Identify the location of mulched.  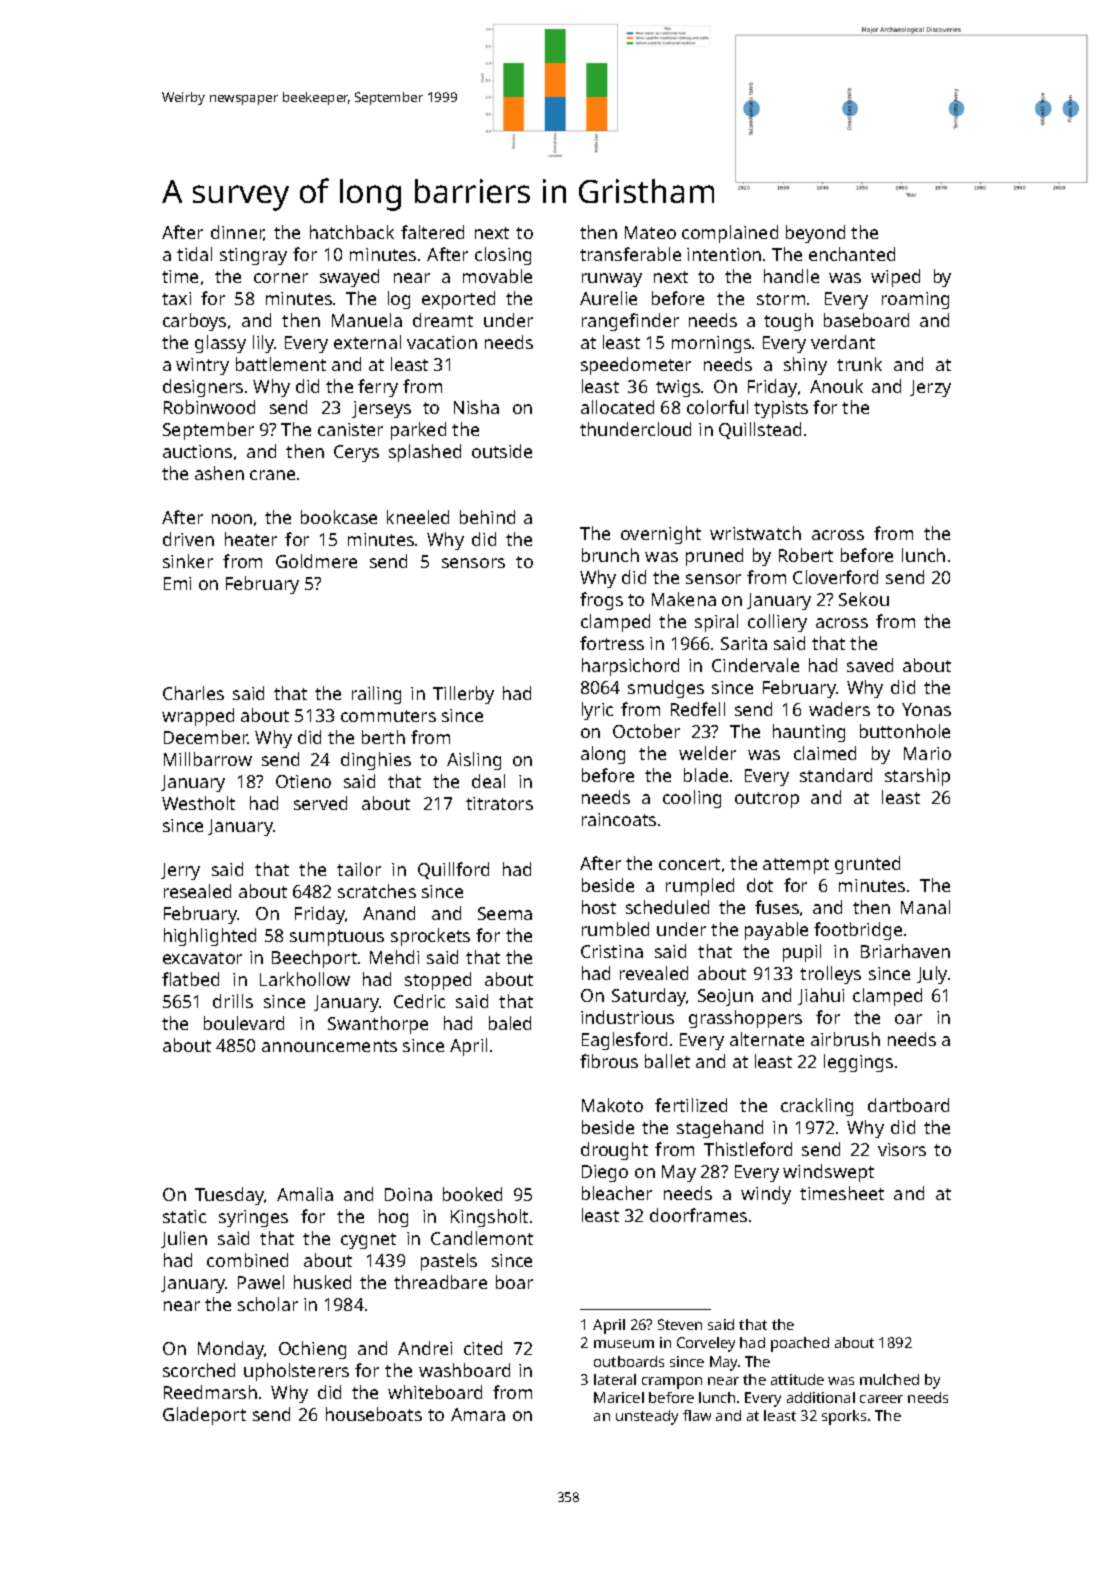
(889, 1379).
